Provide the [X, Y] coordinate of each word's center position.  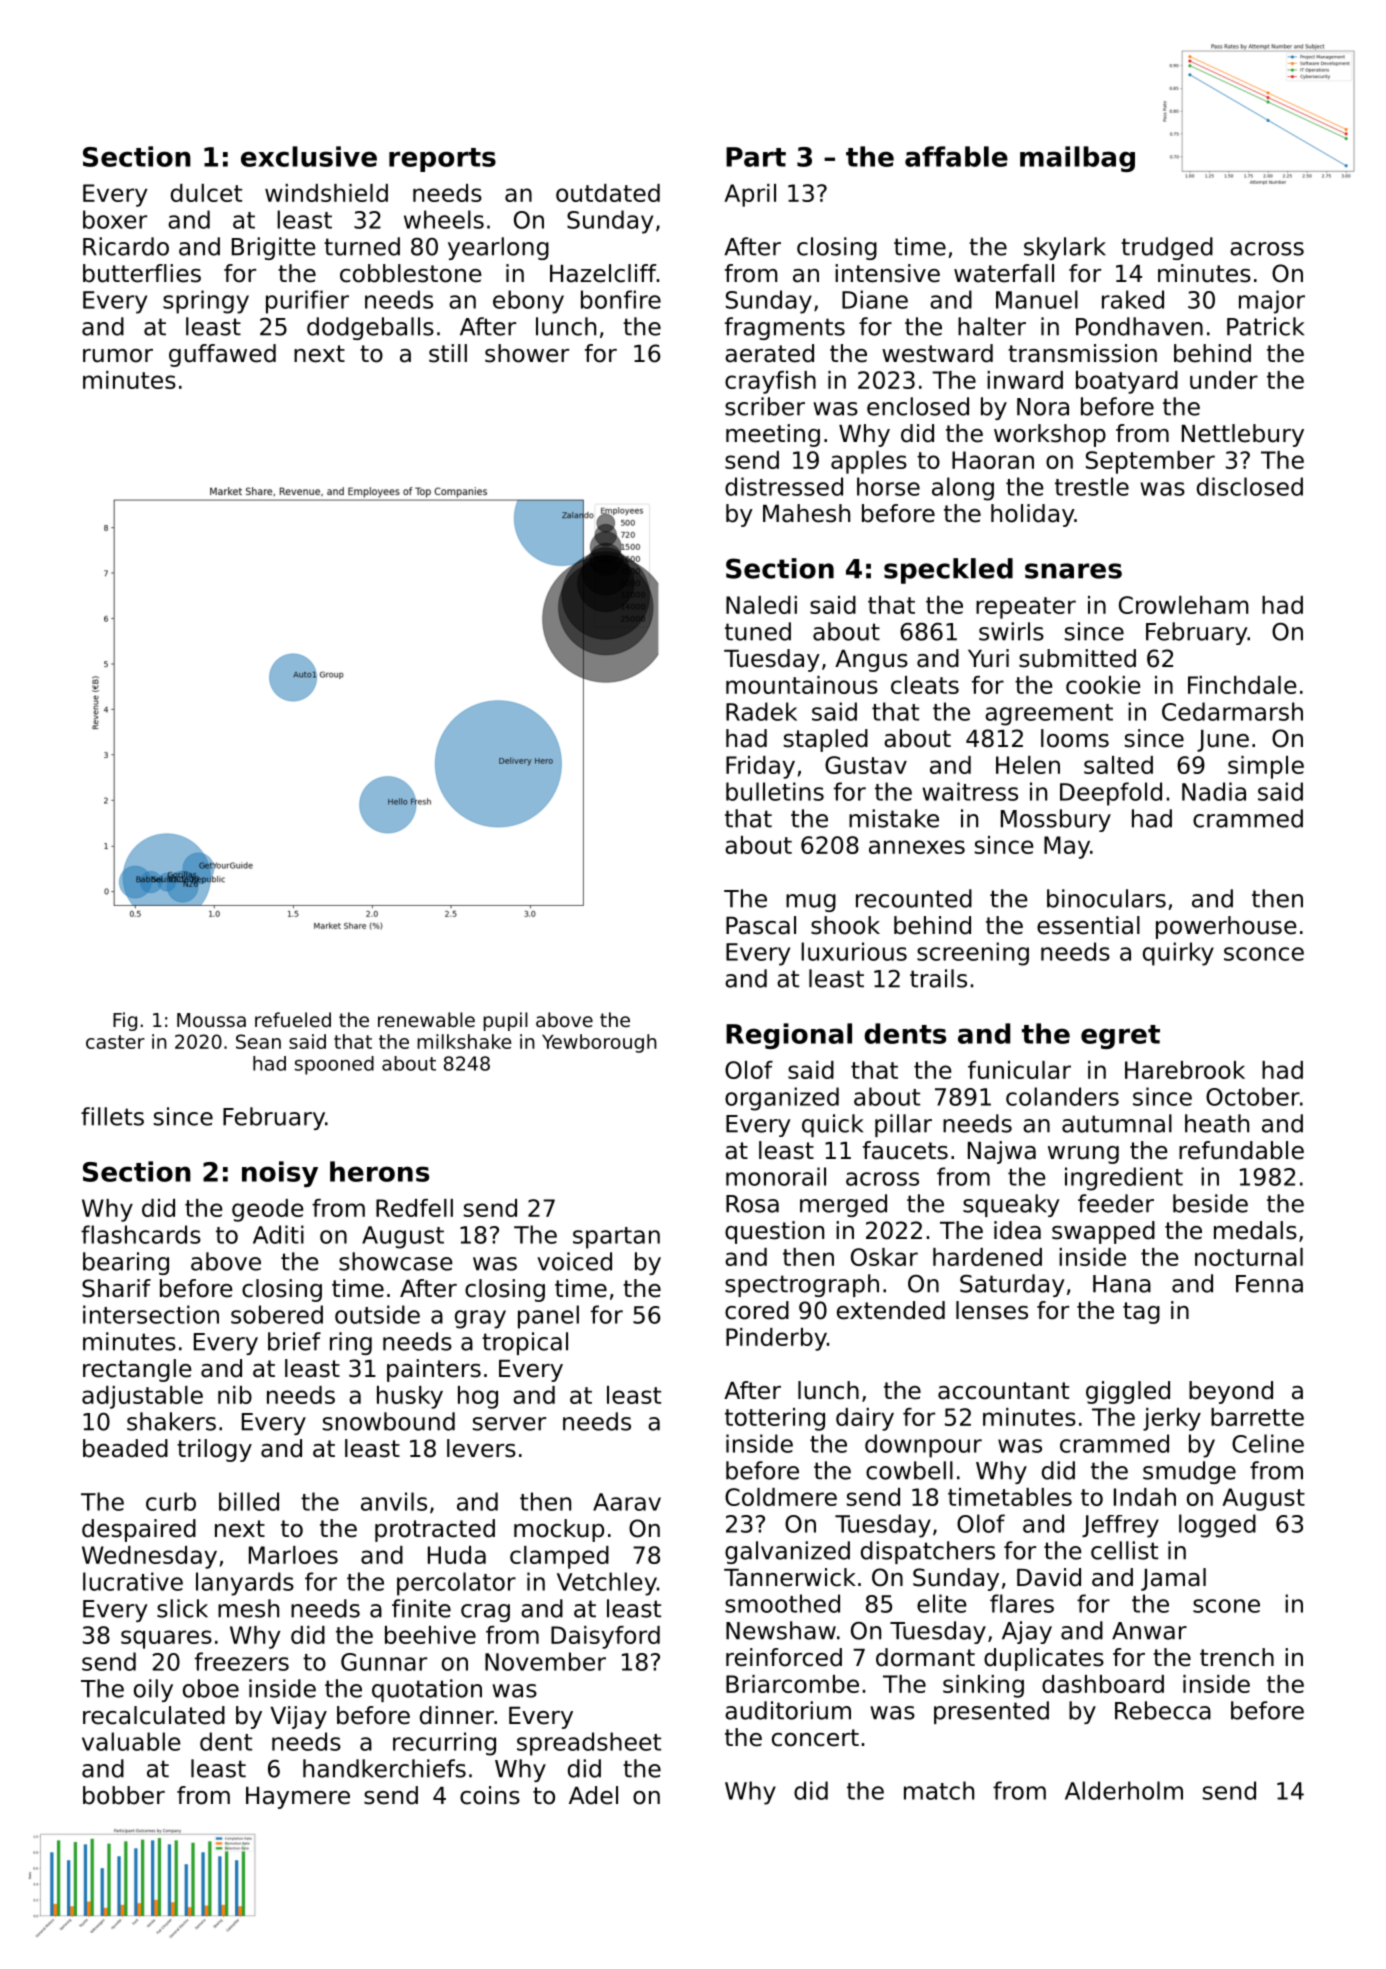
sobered [277, 1314]
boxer [115, 219]
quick [832, 1125]
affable [956, 156]
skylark [1065, 248]
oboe [211, 1688]
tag [1141, 1313]
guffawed [222, 355]
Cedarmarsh [1232, 711]
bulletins [775, 791]
